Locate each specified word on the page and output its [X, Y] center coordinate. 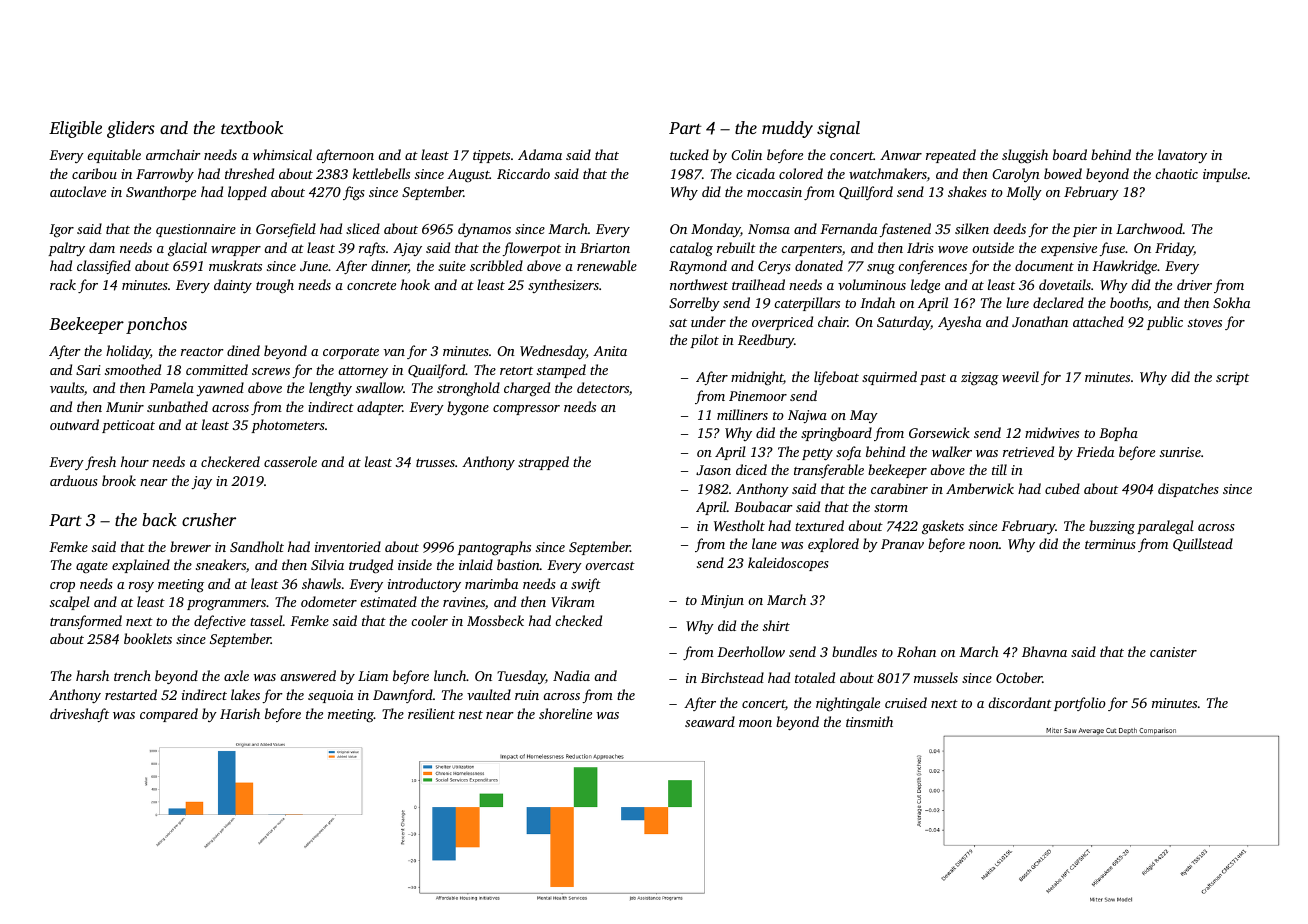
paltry [66, 249]
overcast [610, 566]
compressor [526, 410]
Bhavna [1044, 651]
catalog [691, 249]
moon [755, 723]
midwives [1052, 432]
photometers [288, 426]
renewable [607, 265]
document [1044, 265]
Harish [240, 713]
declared [1058, 302]
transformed [86, 622]
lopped [247, 193]
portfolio [1080, 704]
